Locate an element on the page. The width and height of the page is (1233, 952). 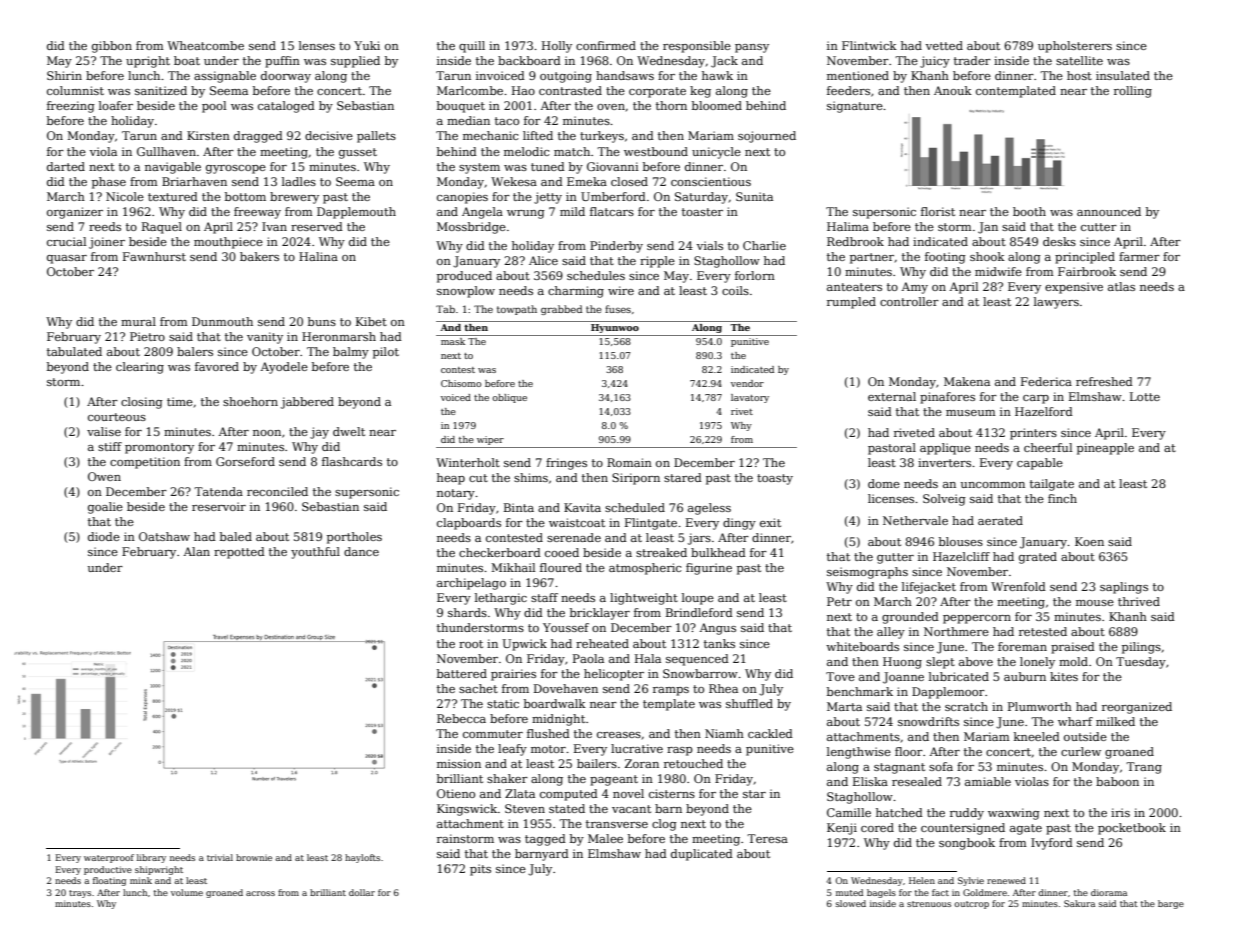
Otieno is located at coordinates (456, 793).
